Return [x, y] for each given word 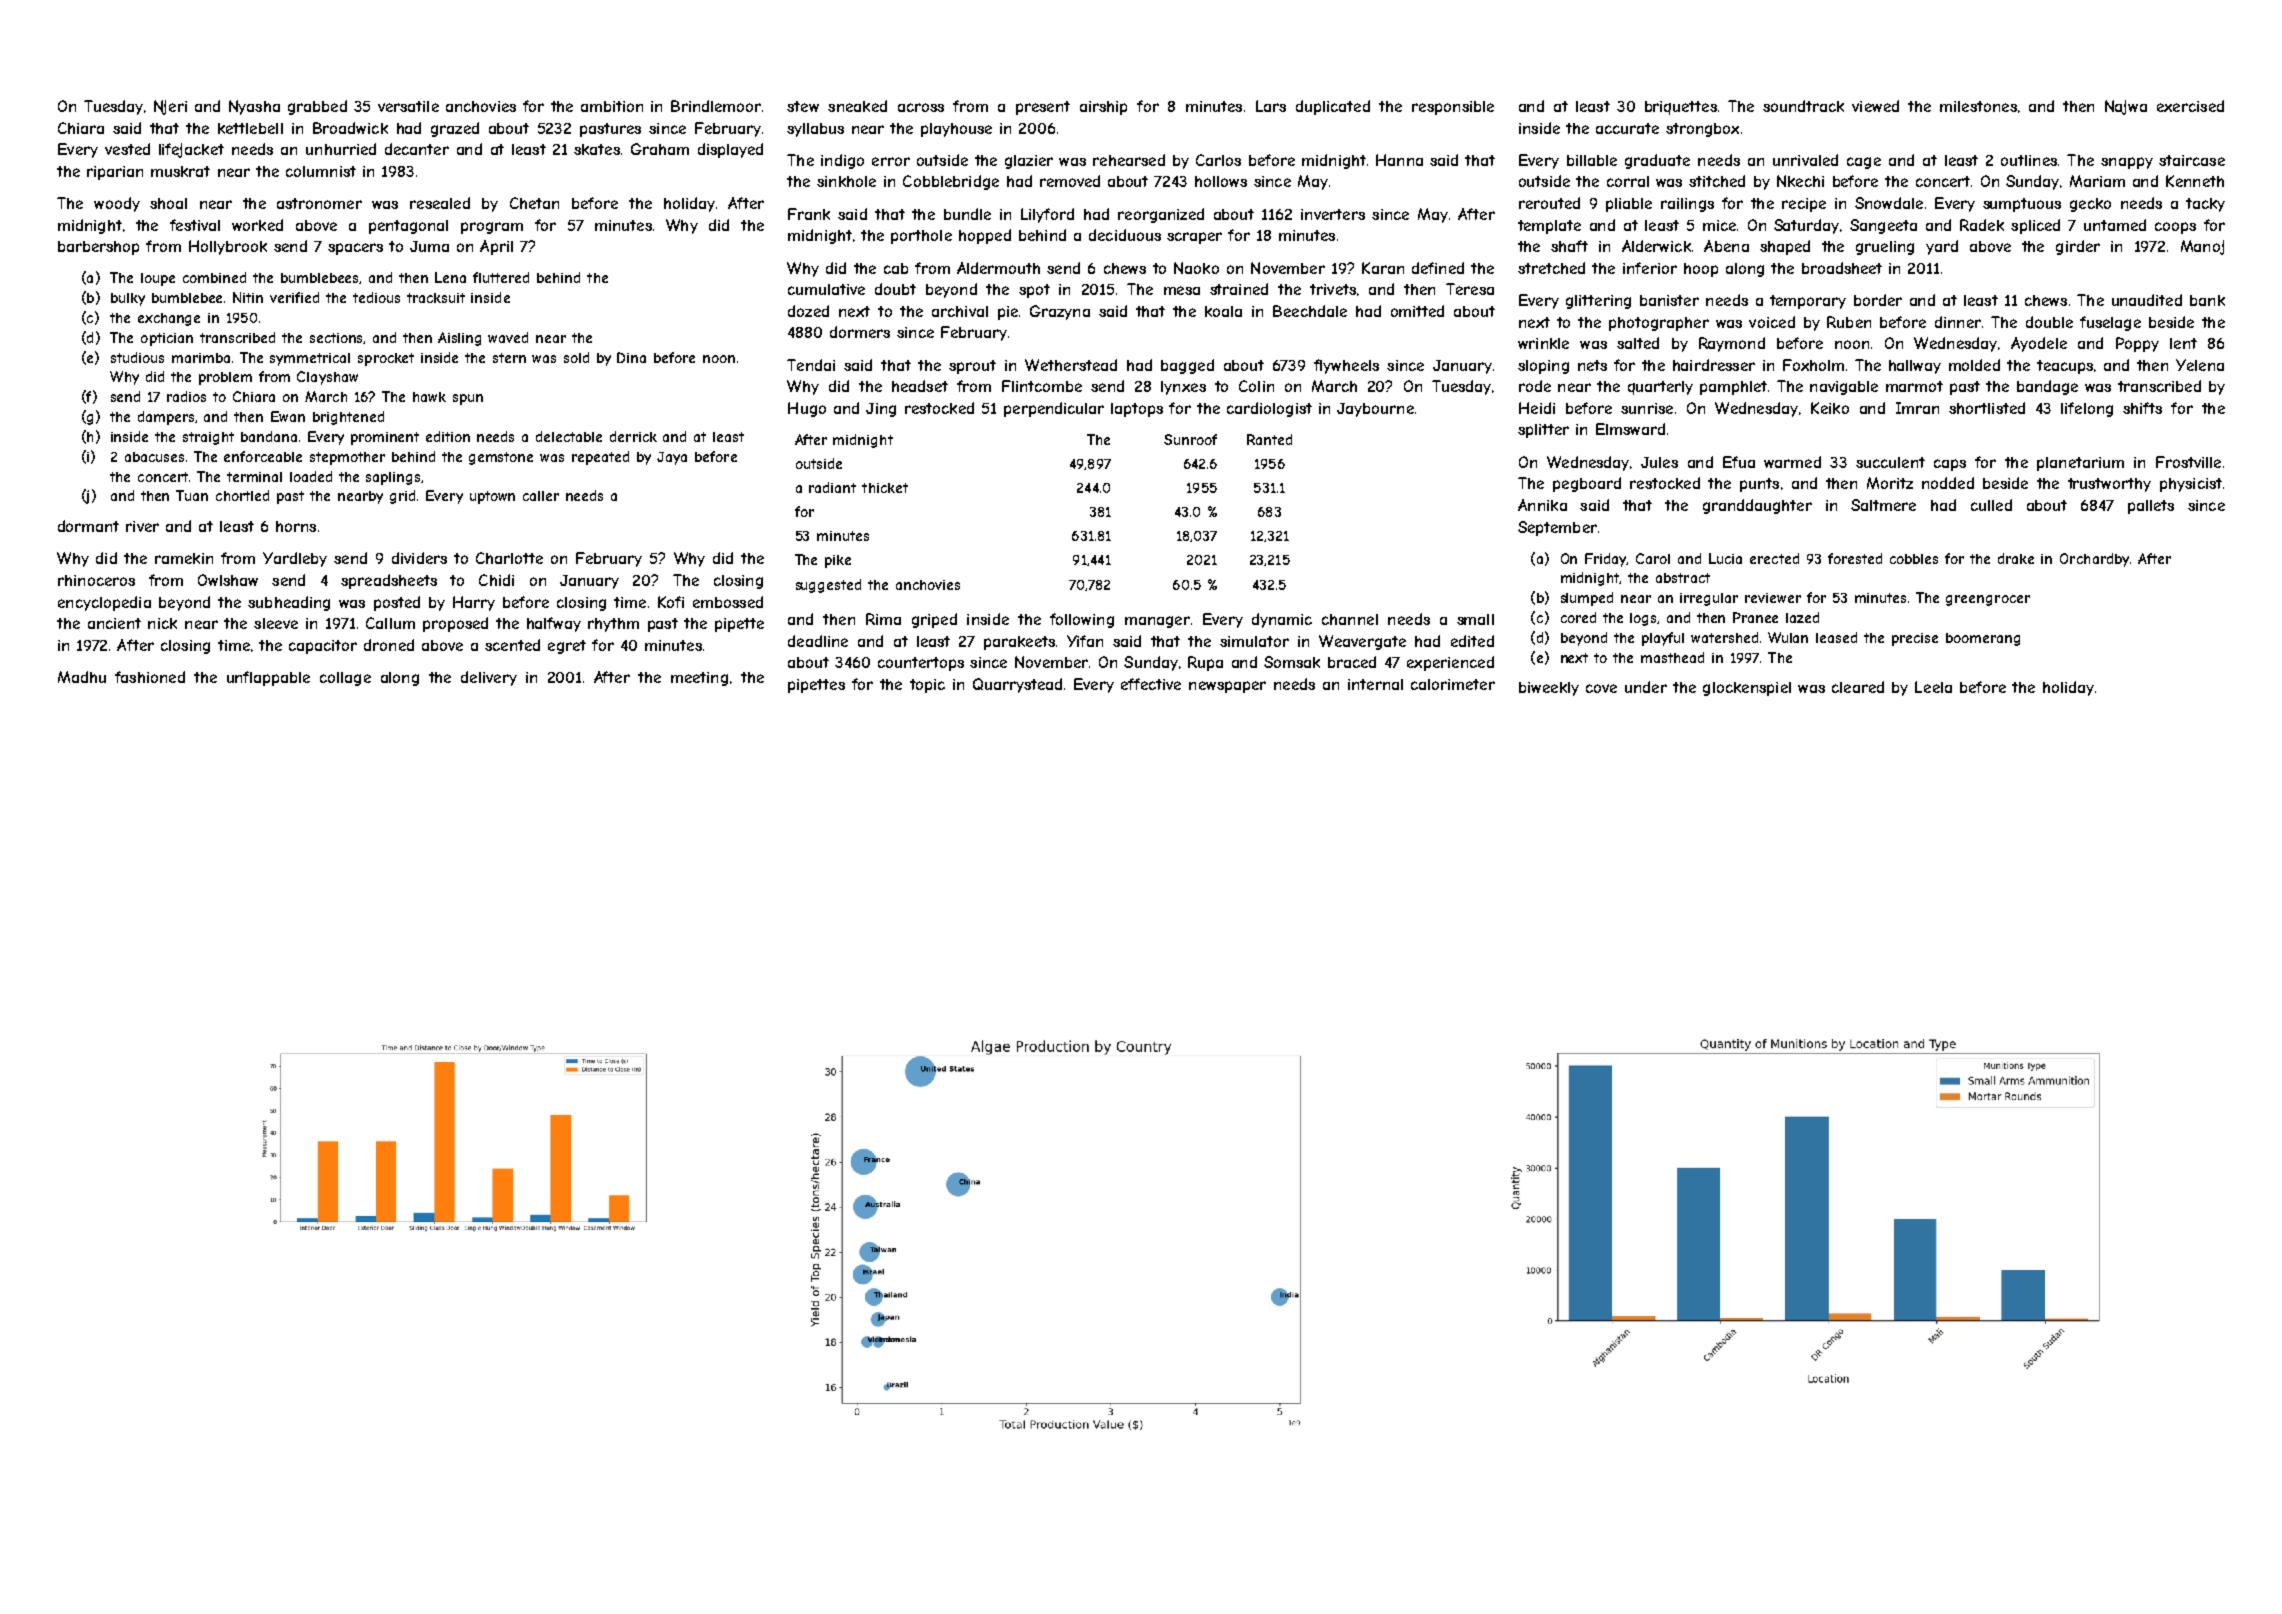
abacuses [154, 457]
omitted [1417, 311]
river [142, 526]
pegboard [1587, 484]
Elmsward [1630, 429]
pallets [2151, 507]
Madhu [82, 677]
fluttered [501, 277]
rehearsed [1129, 160]
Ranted [1269, 439]
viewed [1875, 106]
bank [2207, 300]
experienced [1450, 663]
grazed [455, 129]
